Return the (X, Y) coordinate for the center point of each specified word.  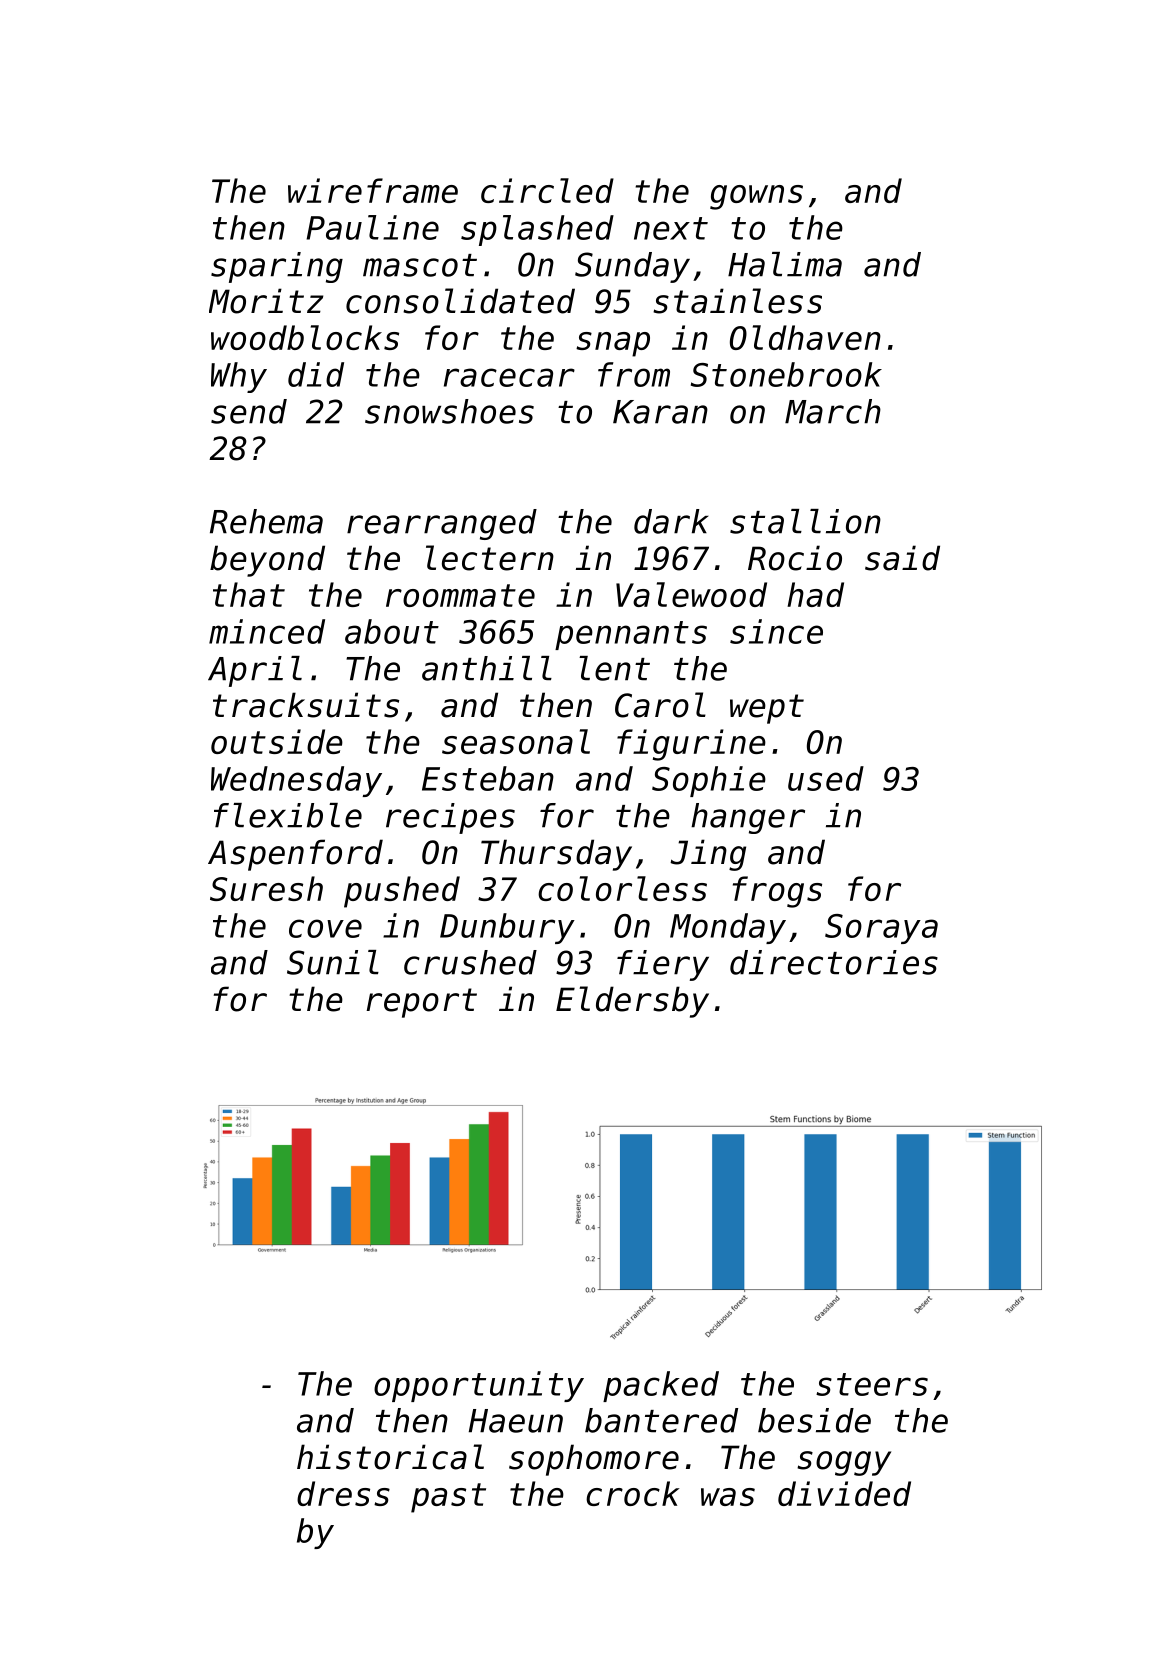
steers (872, 1384)
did (316, 374)
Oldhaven (805, 337)
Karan (660, 412)
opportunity (479, 1386)
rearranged (442, 524)
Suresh (266, 888)
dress (343, 1493)
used (826, 778)
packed (661, 1386)
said (902, 558)
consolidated (460, 301)
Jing (708, 855)
